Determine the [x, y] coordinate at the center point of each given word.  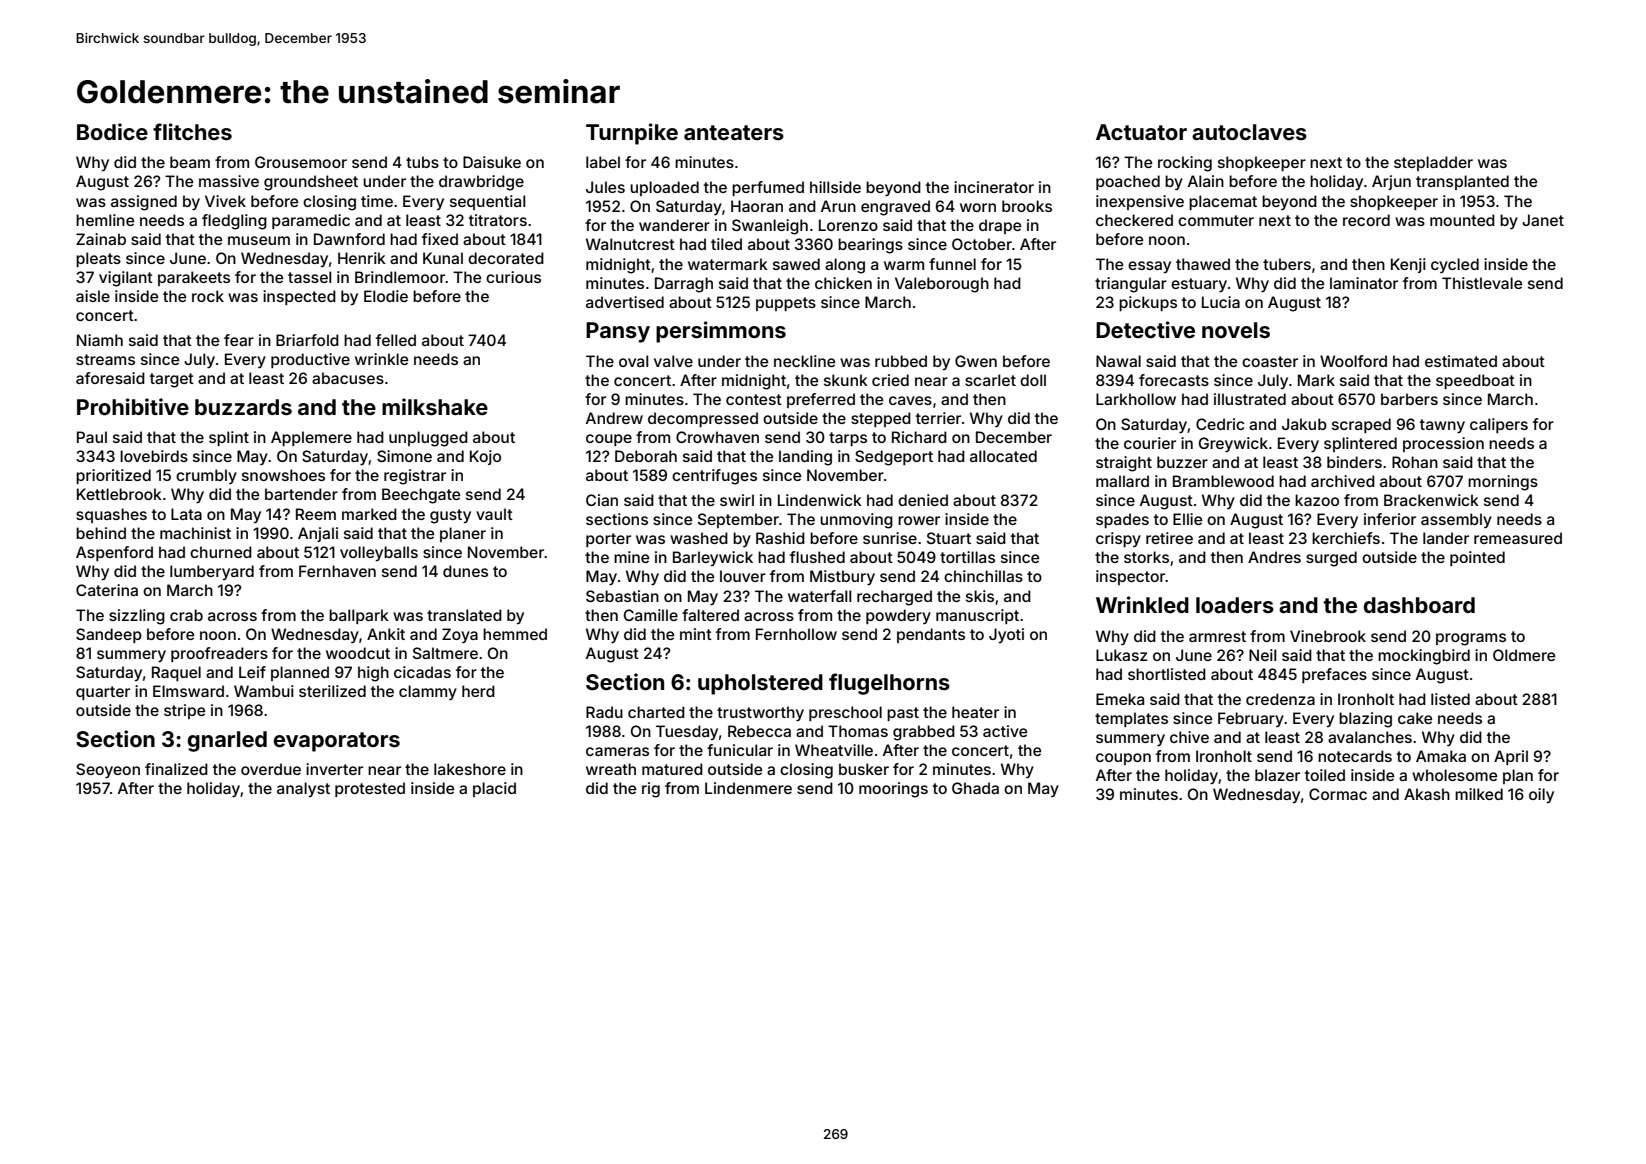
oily [1541, 795]
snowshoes [283, 475]
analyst [303, 789]
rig [651, 790]
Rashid [780, 538]
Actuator [1141, 132]
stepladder [1433, 163]
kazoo [1317, 500]
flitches [192, 131]
